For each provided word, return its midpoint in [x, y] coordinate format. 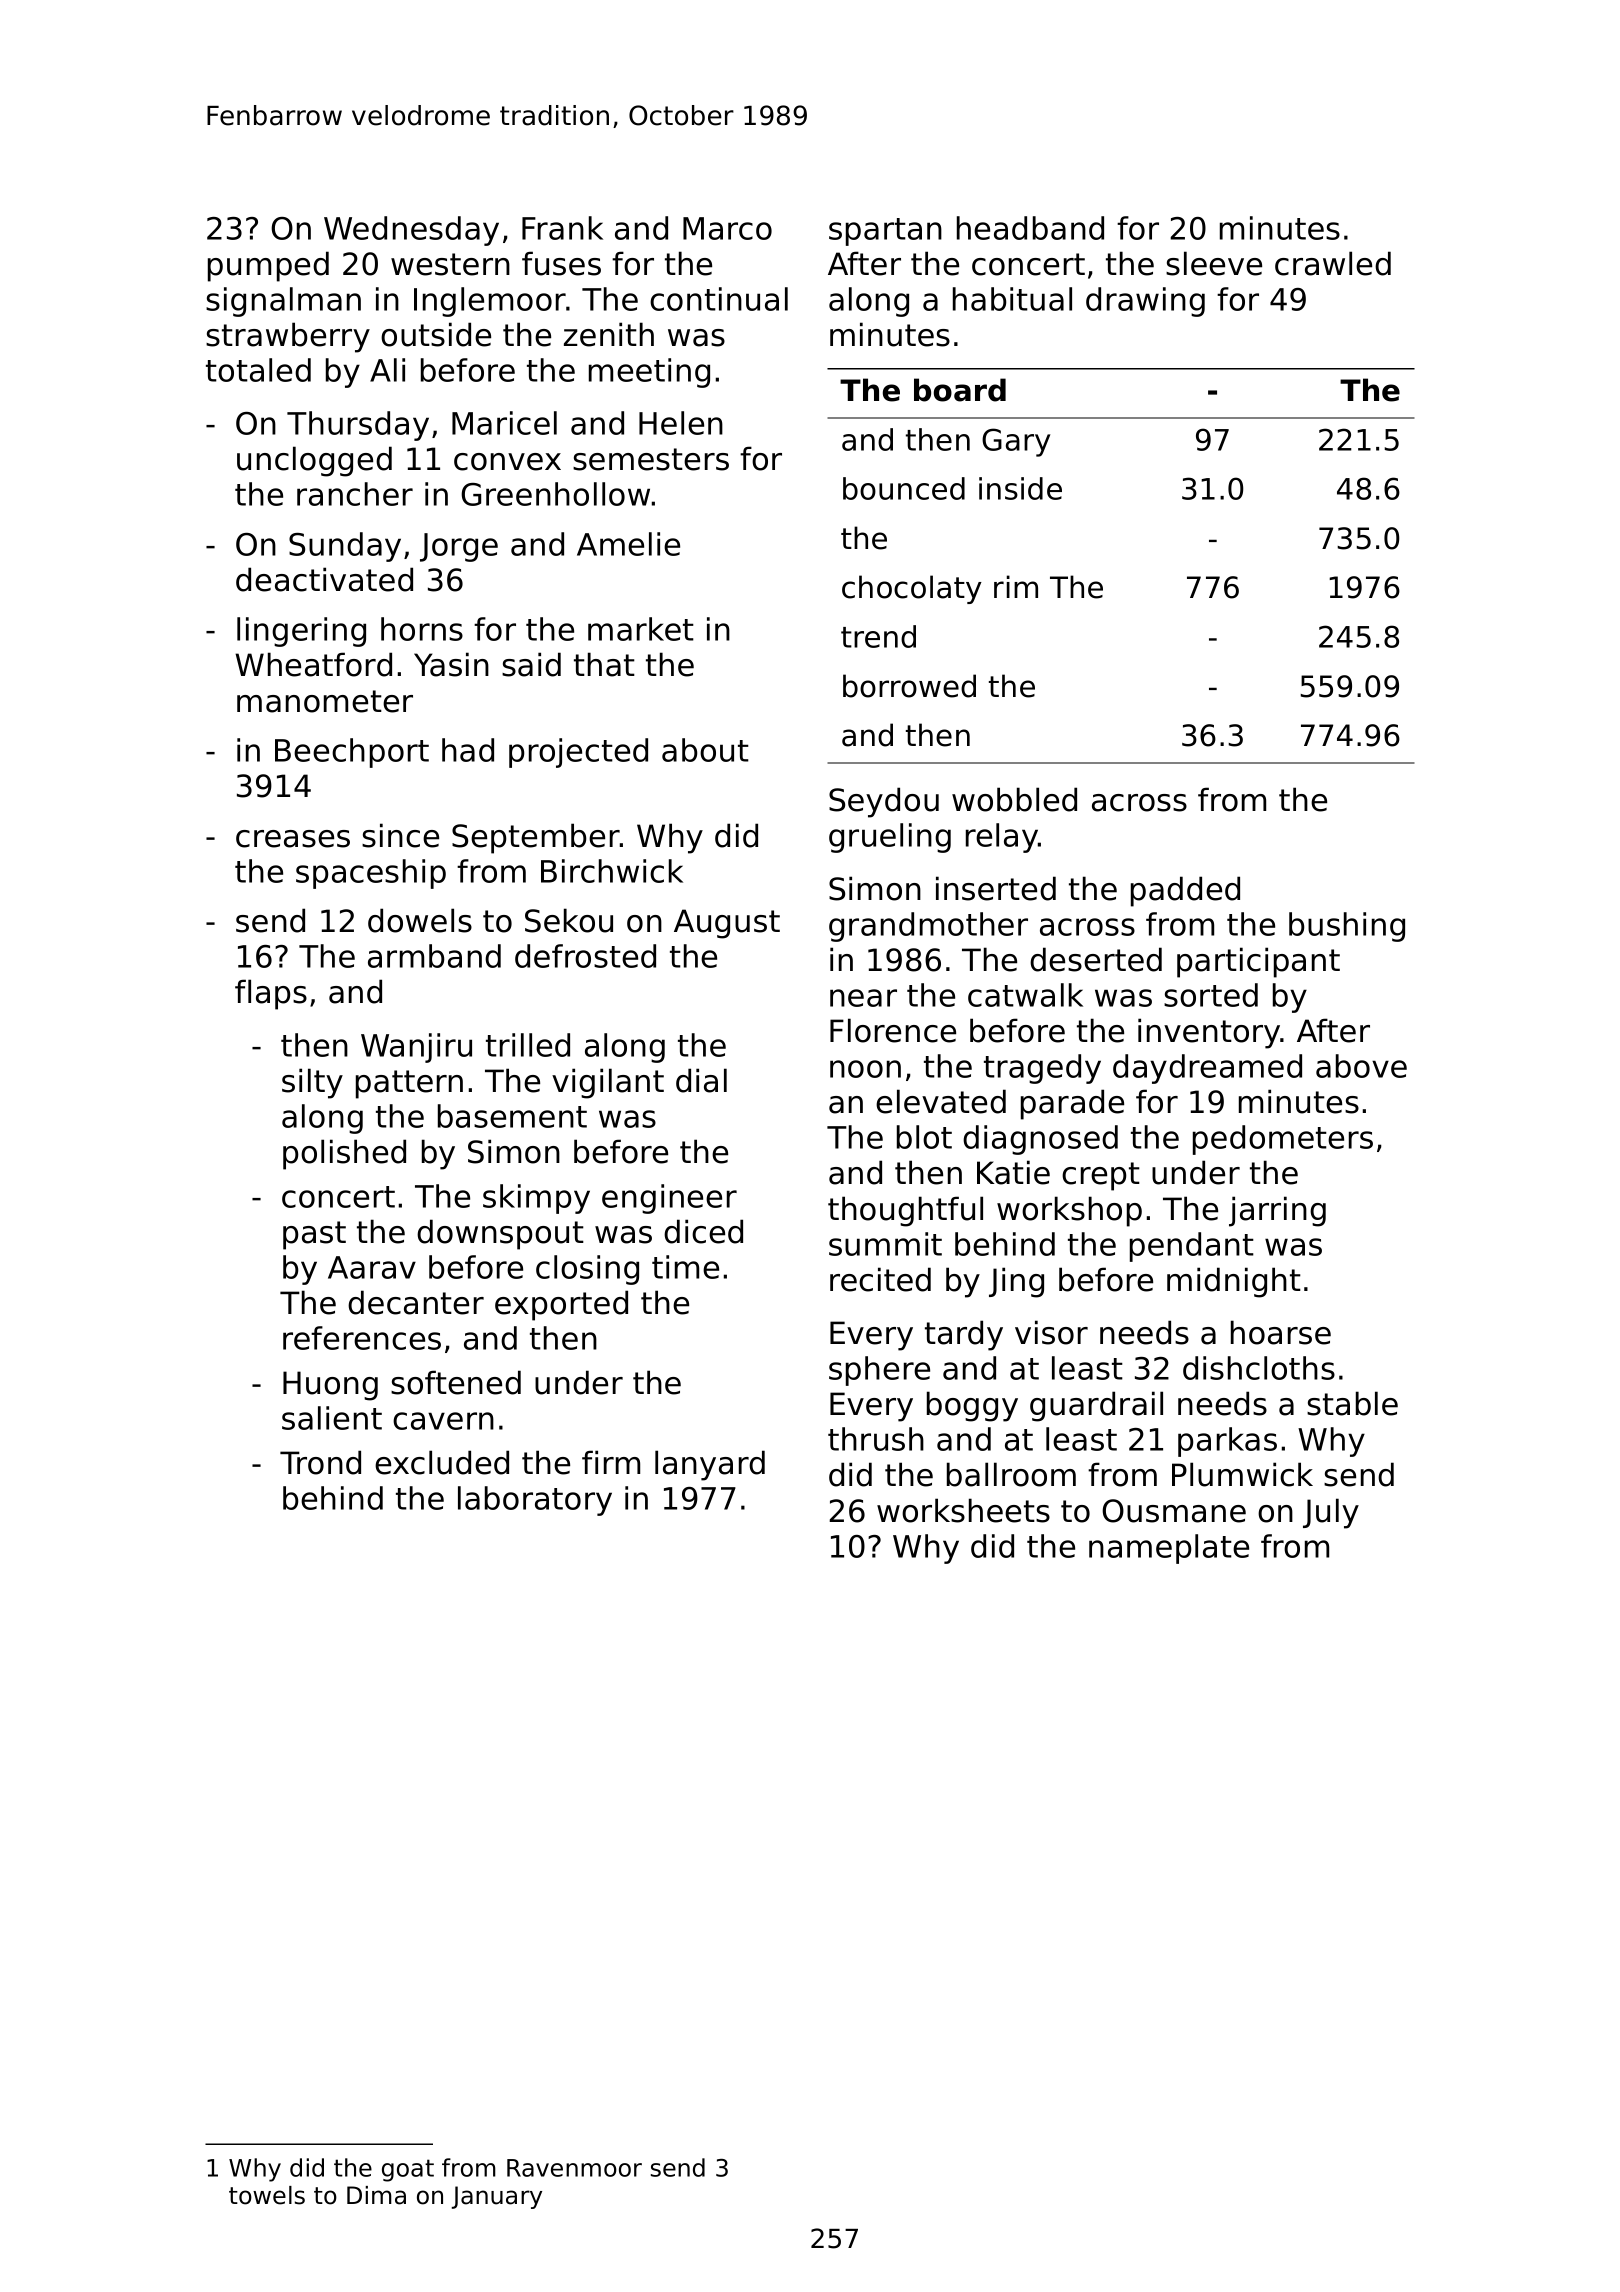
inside [1020, 488]
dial [701, 1080]
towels [267, 2195]
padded [1185, 891]
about [705, 750]
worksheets [963, 1510]
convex [507, 462]
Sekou [569, 920]
